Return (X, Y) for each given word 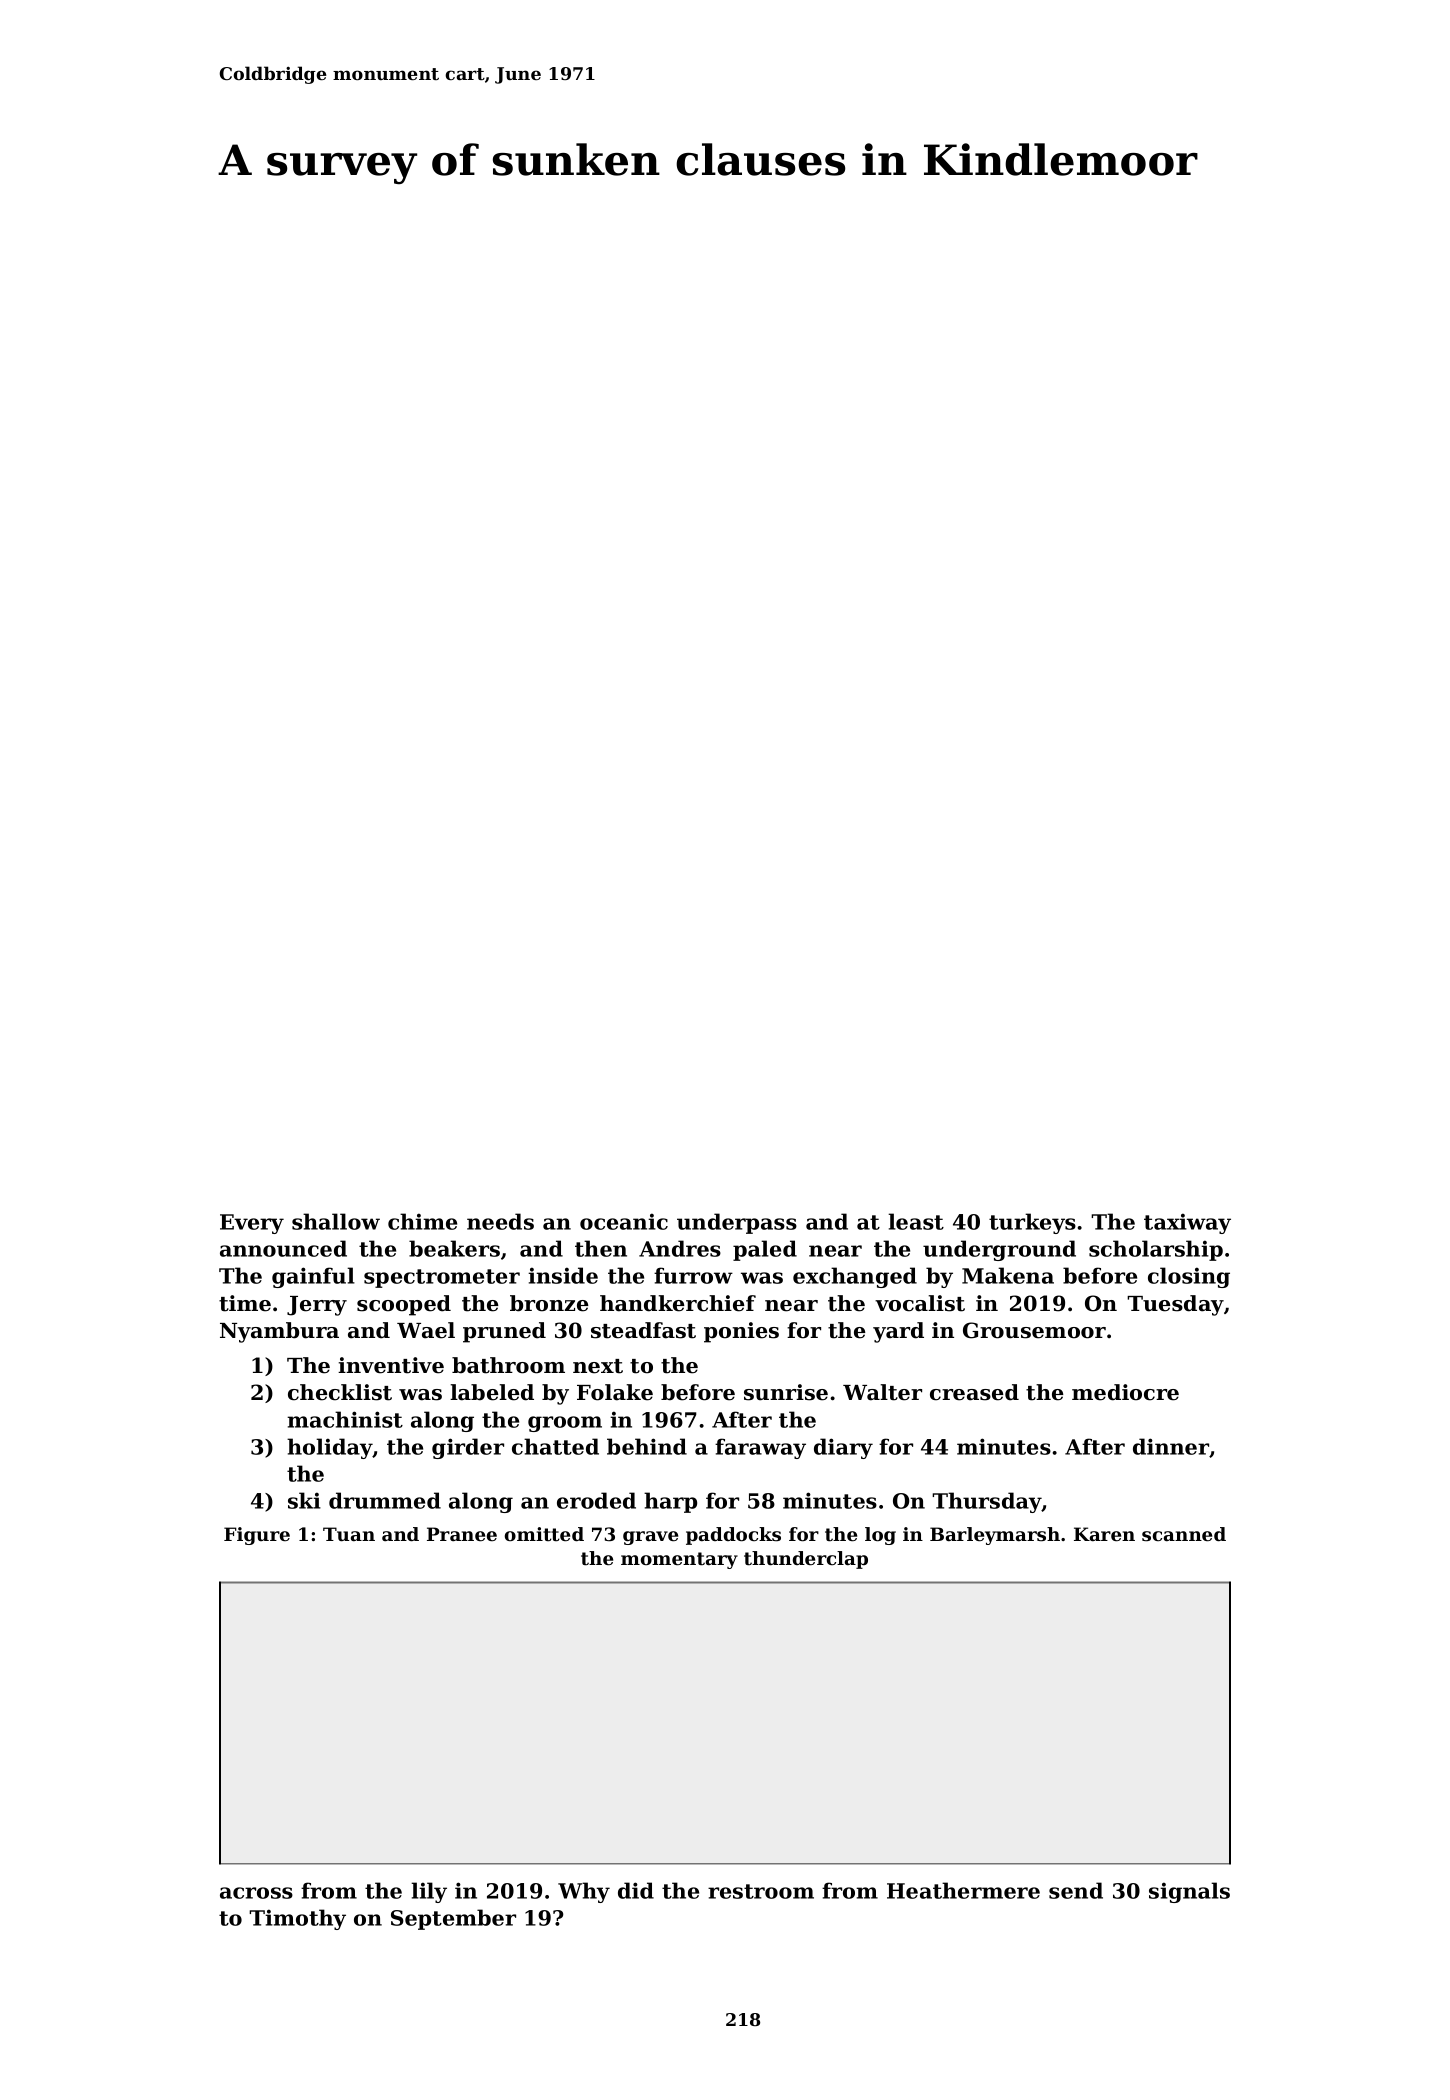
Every (252, 1224)
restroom (761, 1891)
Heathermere (963, 1890)
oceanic (624, 1221)
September (453, 1919)
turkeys (1032, 1223)
